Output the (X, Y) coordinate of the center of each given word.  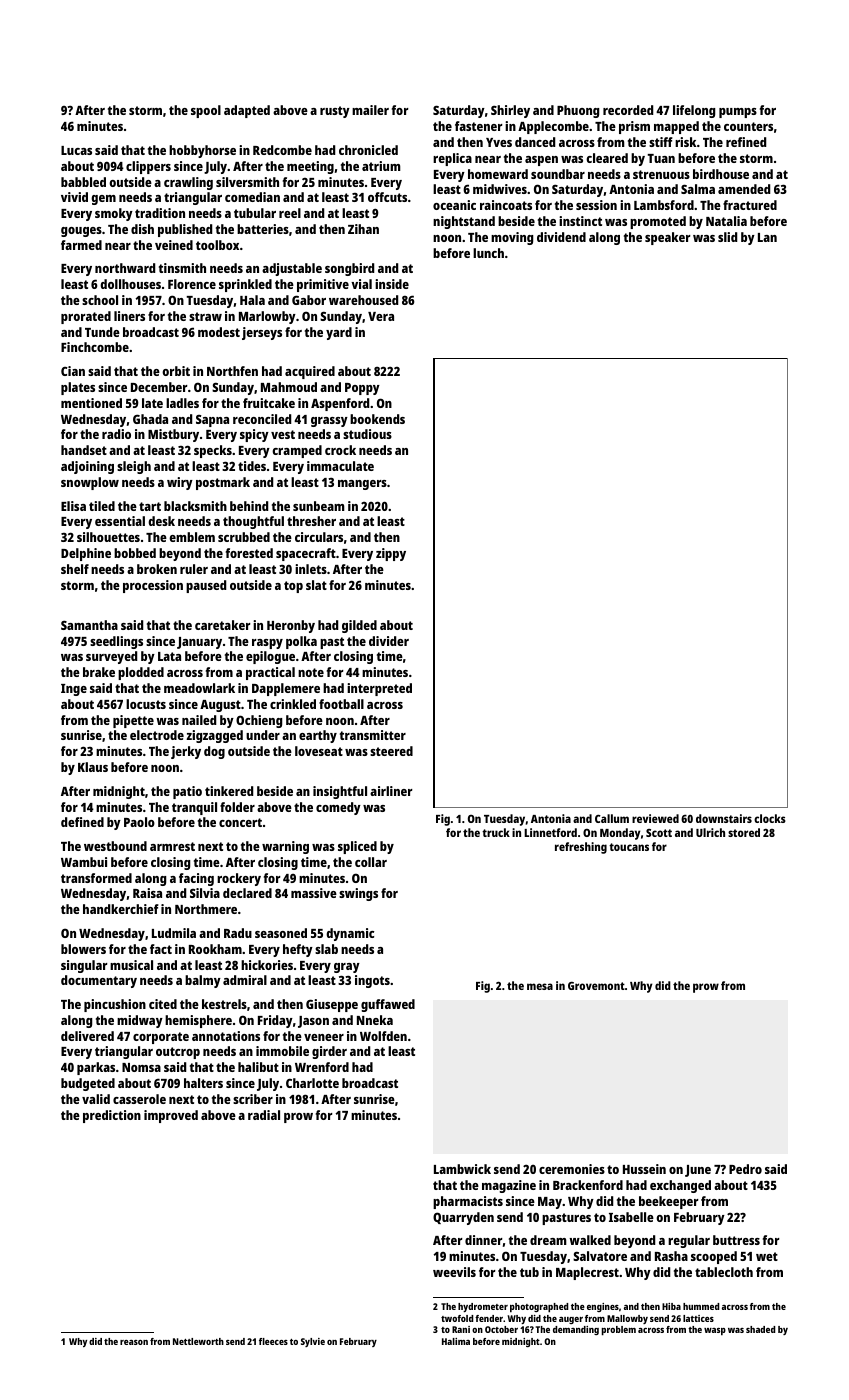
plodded (141, 673)
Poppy (362, 389)
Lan (767, 237)
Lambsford (664, 205)
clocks (770, 818)
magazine (509, 1186)
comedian (252, 197)
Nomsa (141, 1067)
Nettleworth (198, 1341)
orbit (176, 371)
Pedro (745, 1169)
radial (264, 1115)
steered (391, 751)
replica (452, 159)
